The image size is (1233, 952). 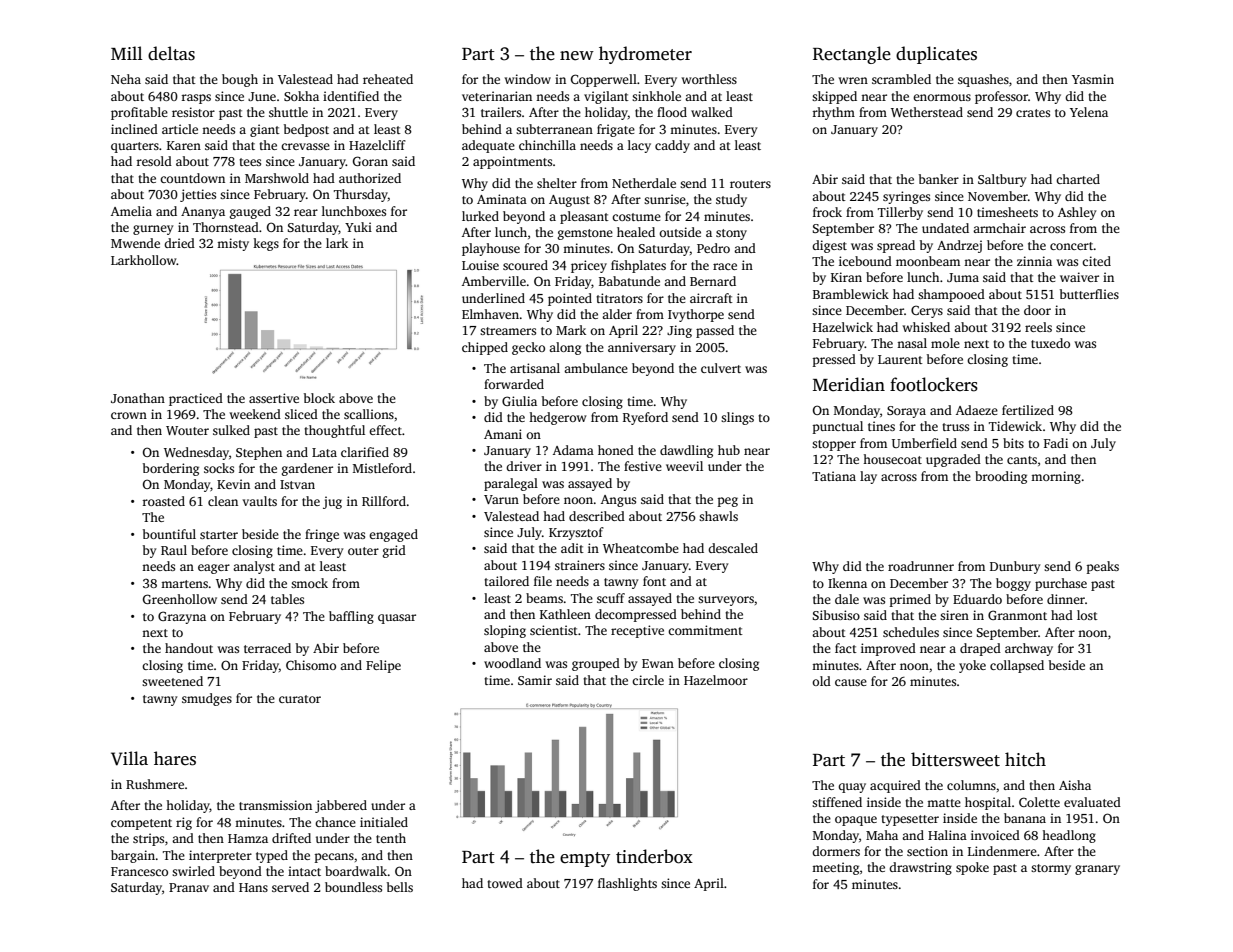 What do you see at coordinates (126, 79) in the screenshot?
I see `Neha` at bounding box center [126, 79].
